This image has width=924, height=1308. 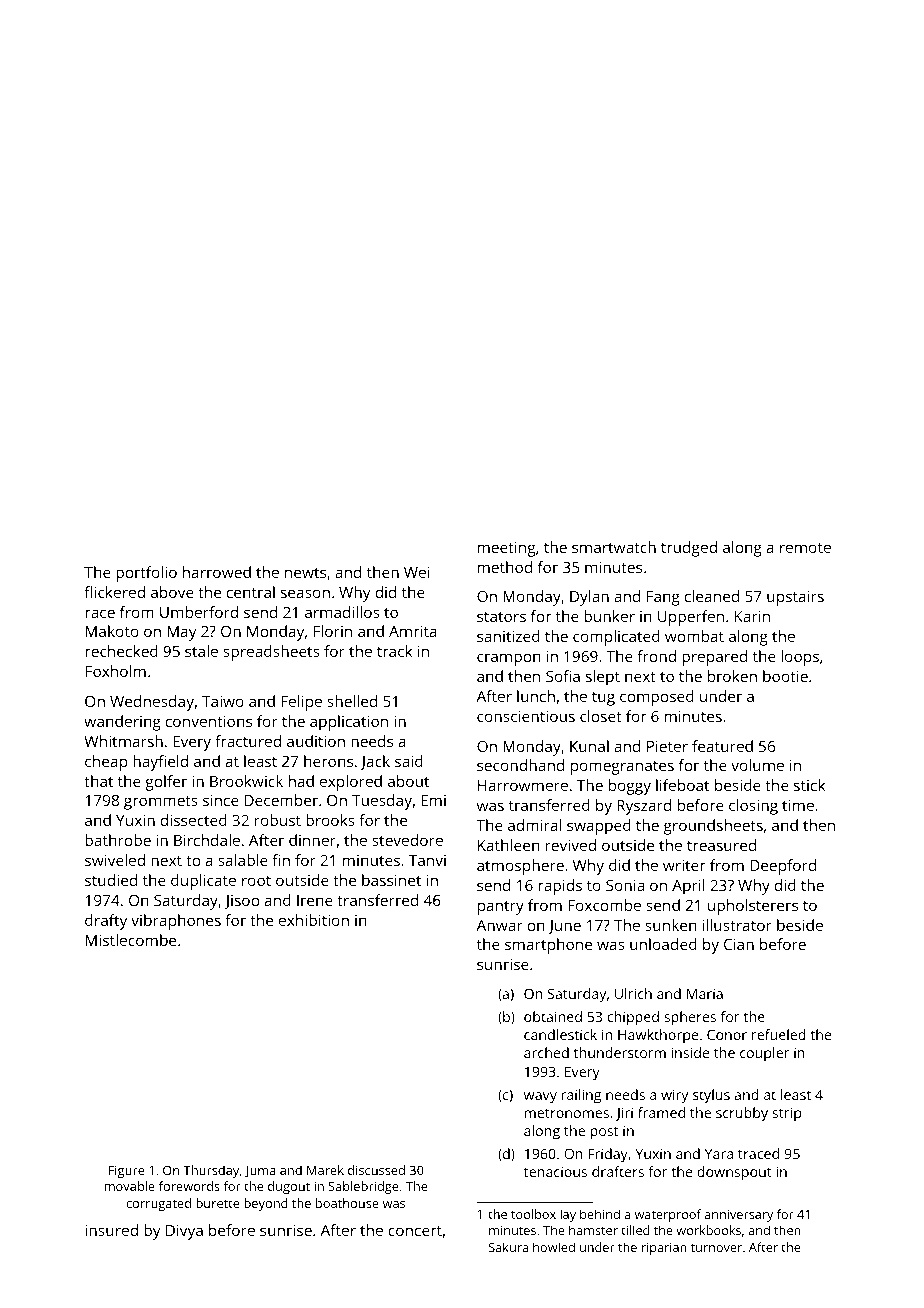 I want to click on obtained, so click(x=553, y=1016).
